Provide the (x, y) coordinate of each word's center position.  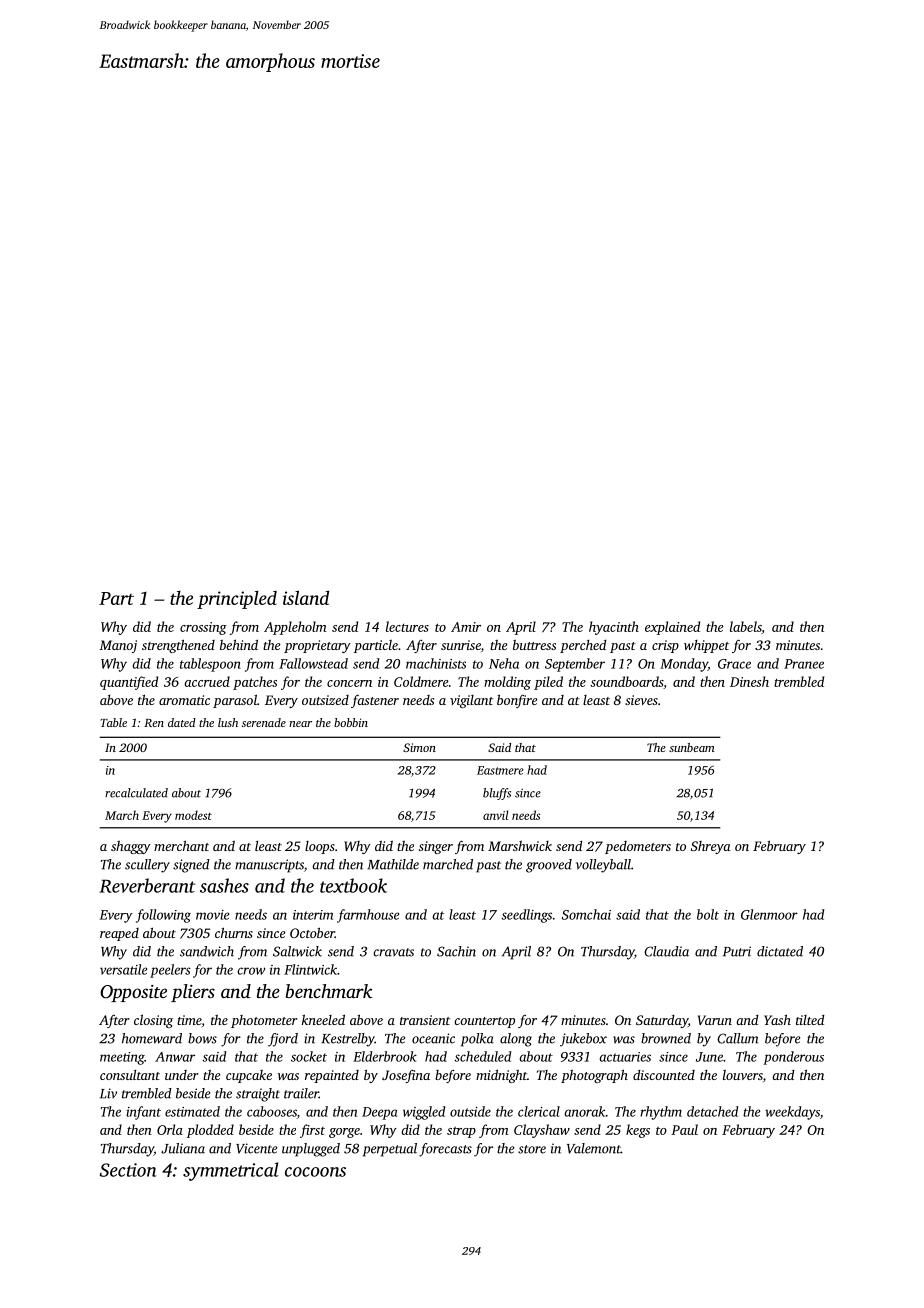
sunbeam (692, 747)
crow (252, 971)
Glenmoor (769, 914)
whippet (706, 646)
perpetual (390, 1150)
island (306, 598)
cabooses (272, 1111)
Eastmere (500, 770)
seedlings (526, 916)
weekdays (792, 1113)
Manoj (118, 646)
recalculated (136, 793)
